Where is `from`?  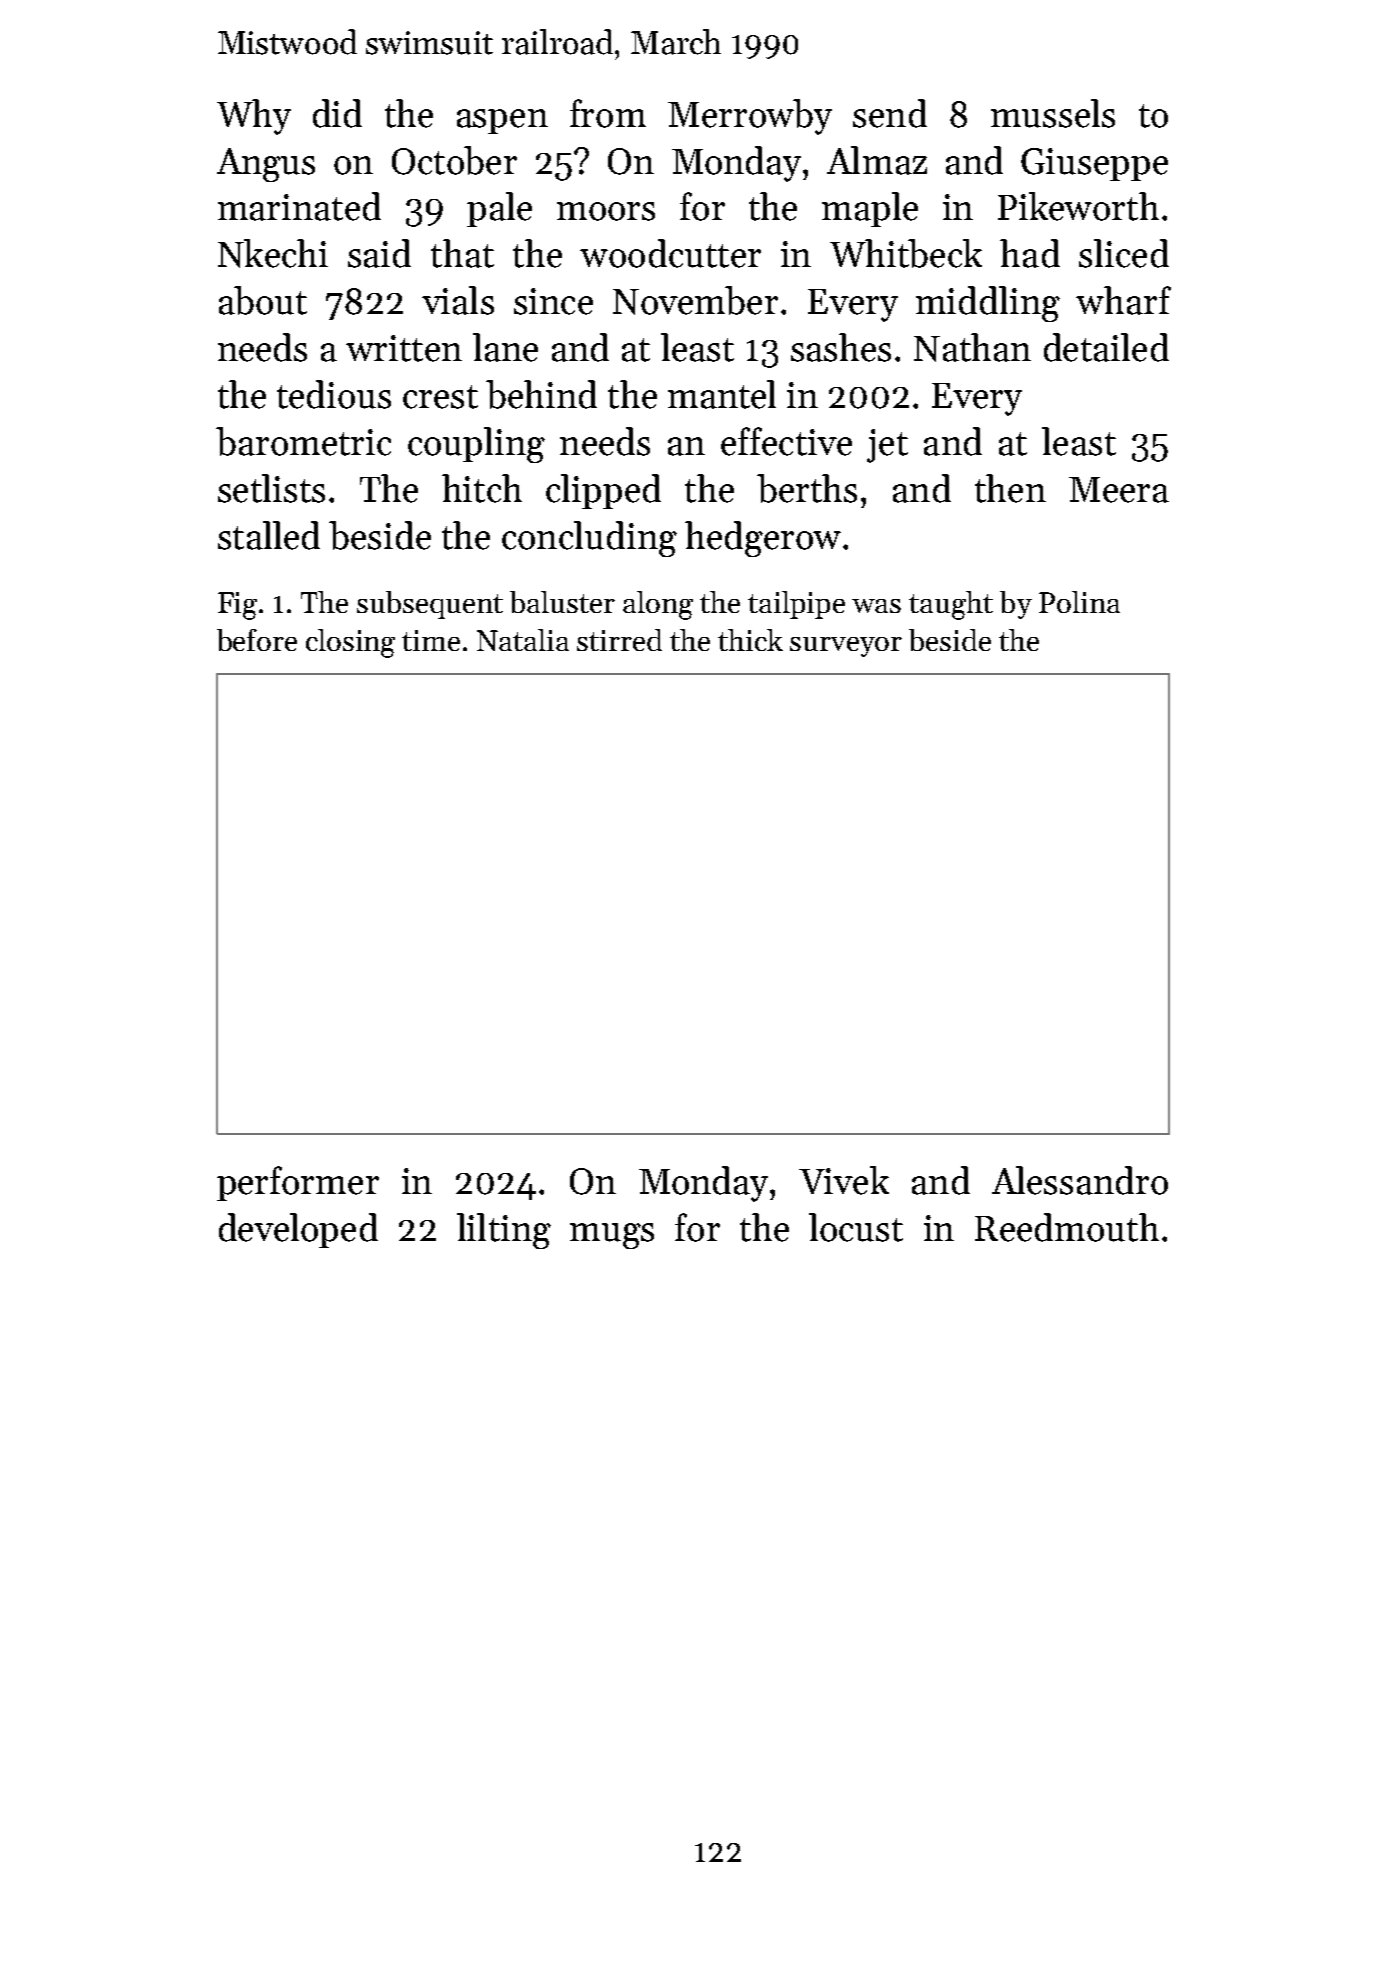
from is located at coordinates (608, 113).
